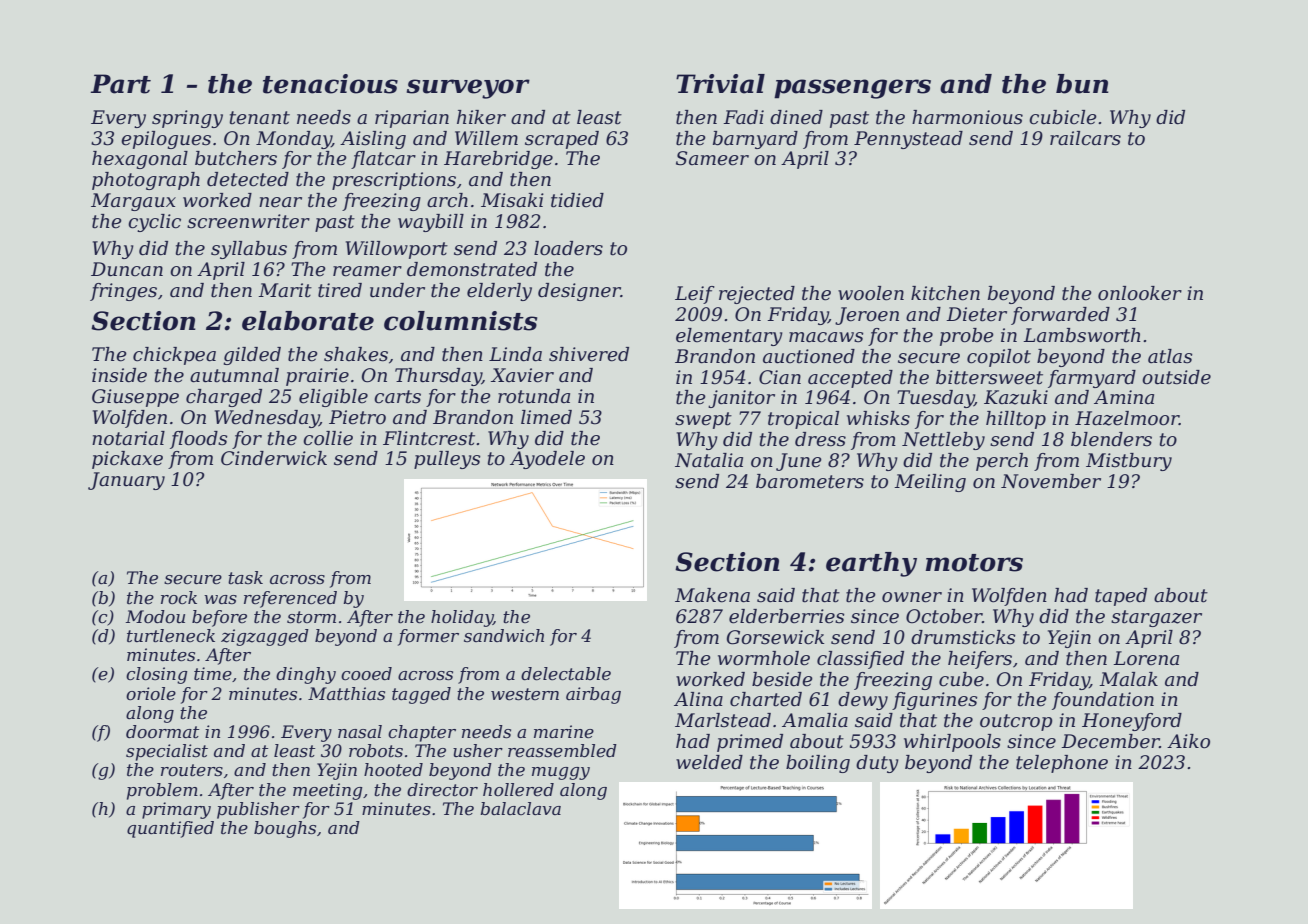 The image size is (1308, 924). What do you see at coordinates (712, 595) in the document?
I see `Makena` at bounding box center [712, 595].
